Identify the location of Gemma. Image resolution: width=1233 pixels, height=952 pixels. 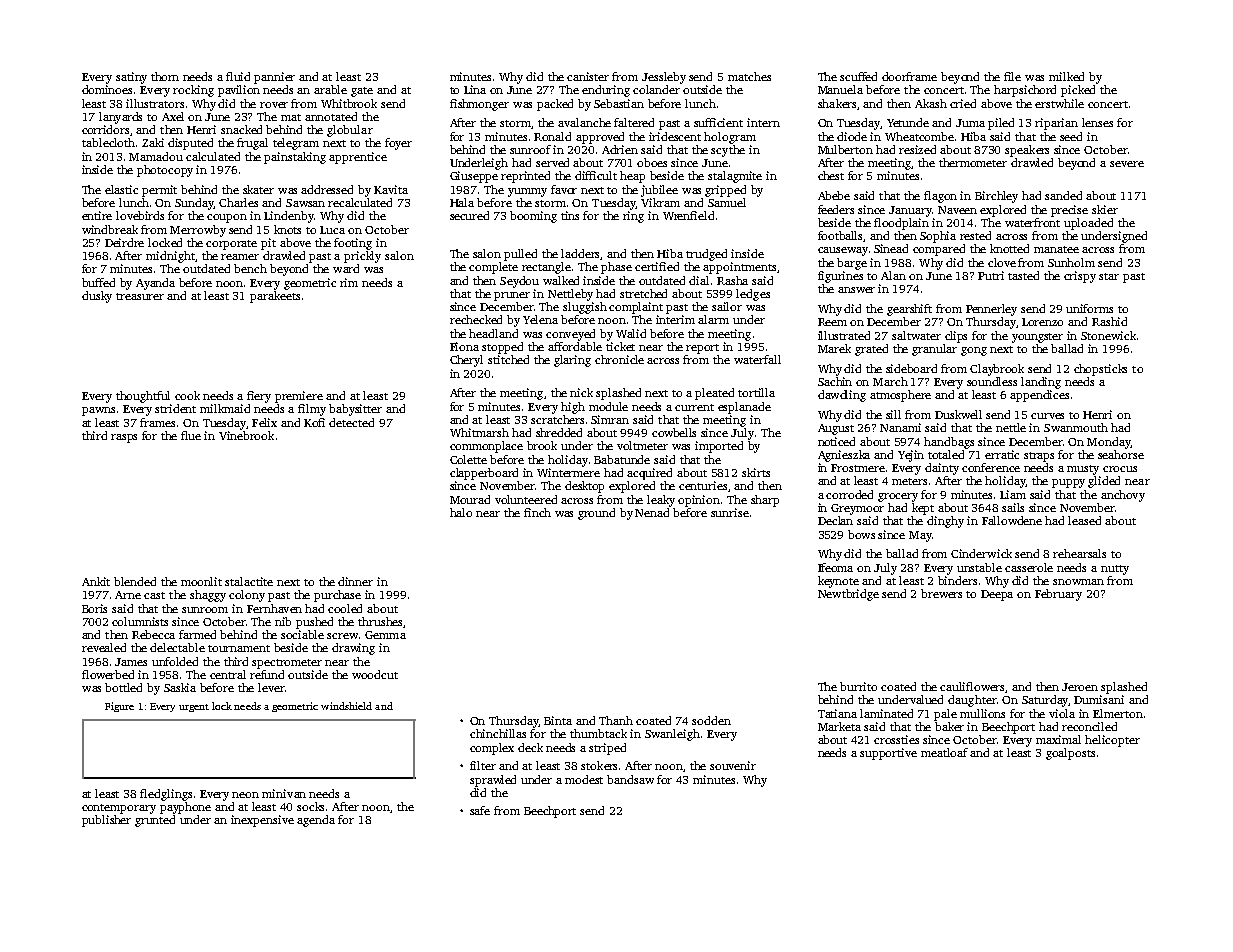
(385, 635).
